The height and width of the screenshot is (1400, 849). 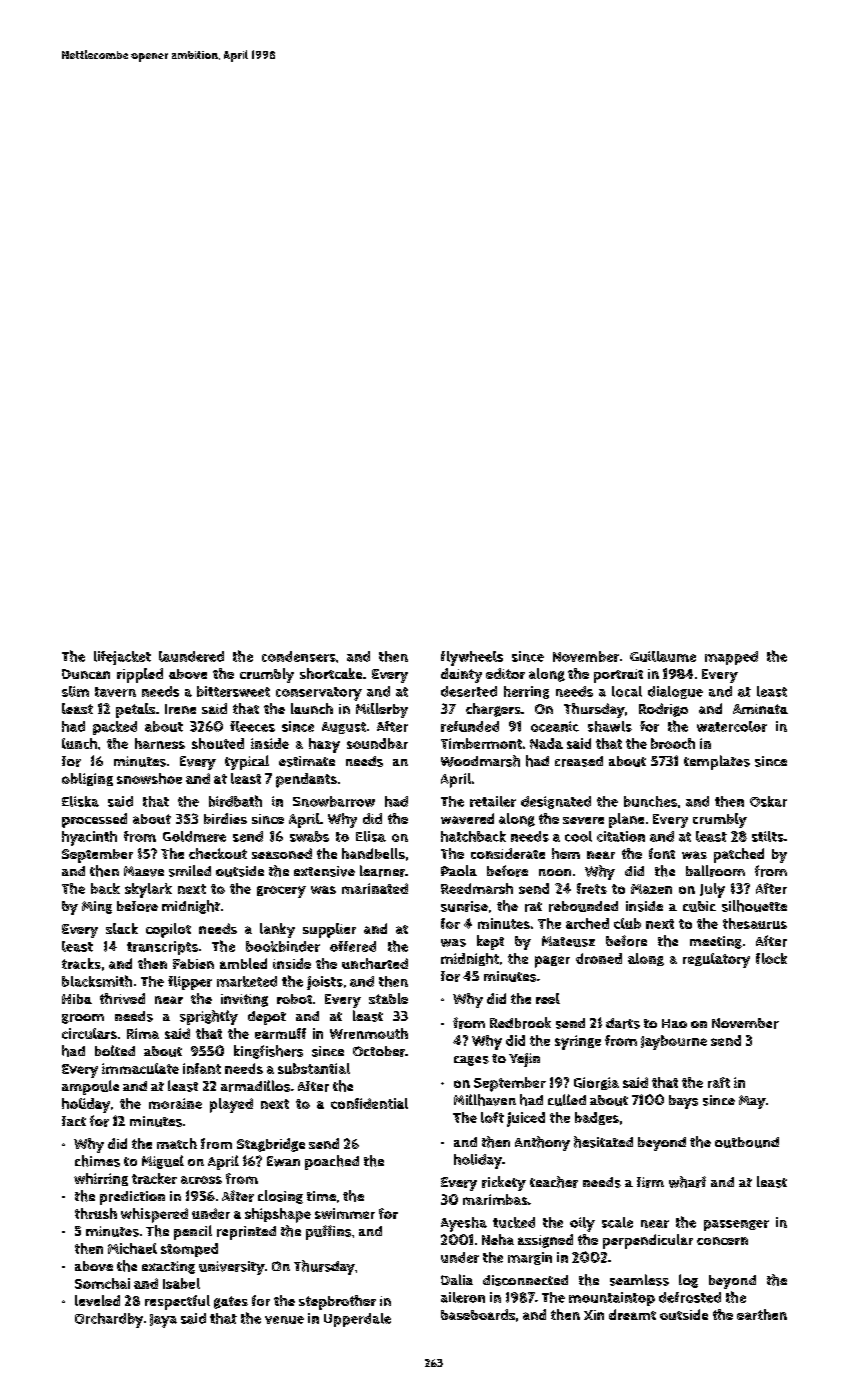 I want to click on July, so click(x=712, y=890).
